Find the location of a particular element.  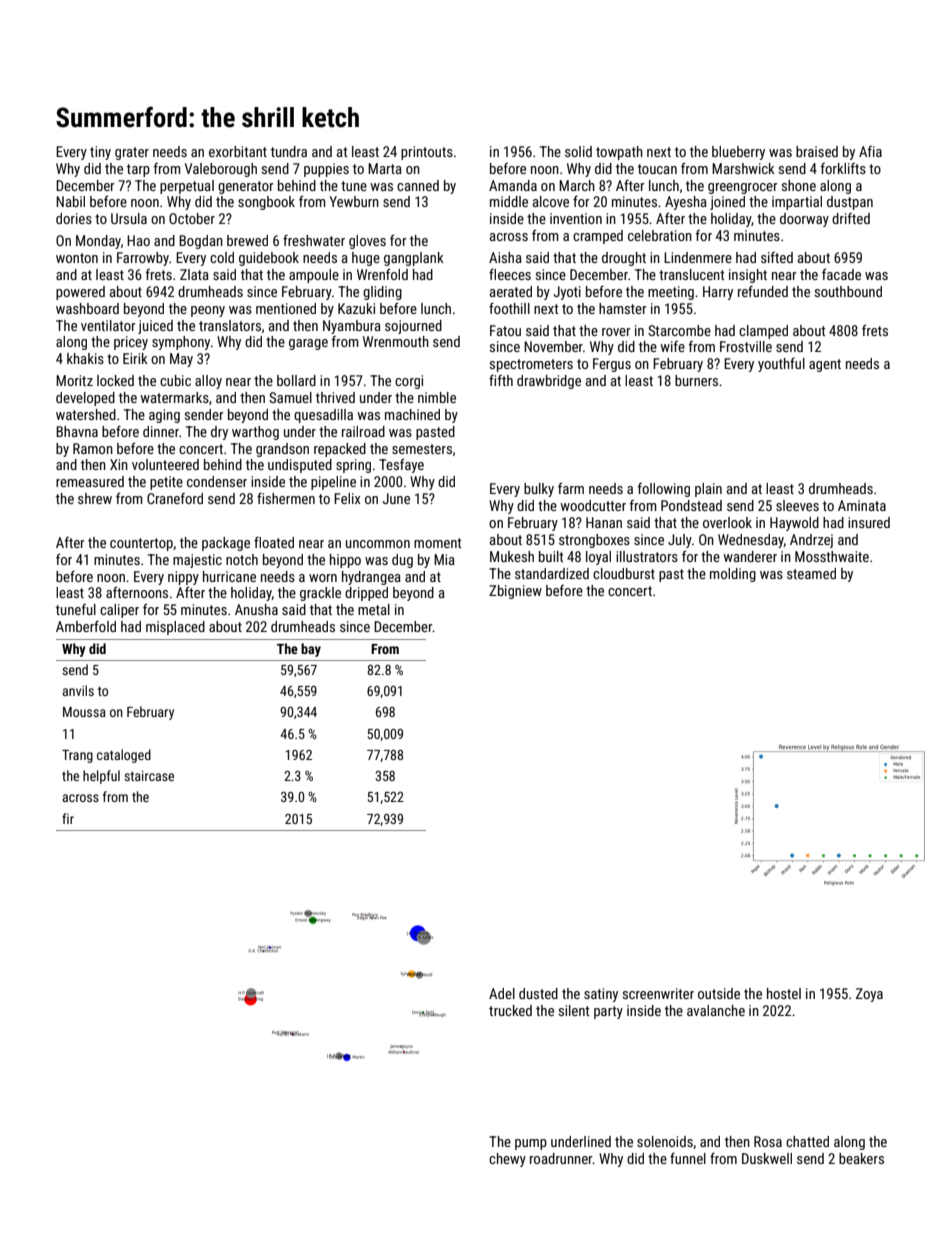

illustrators is located at coordinates (647, 556).
